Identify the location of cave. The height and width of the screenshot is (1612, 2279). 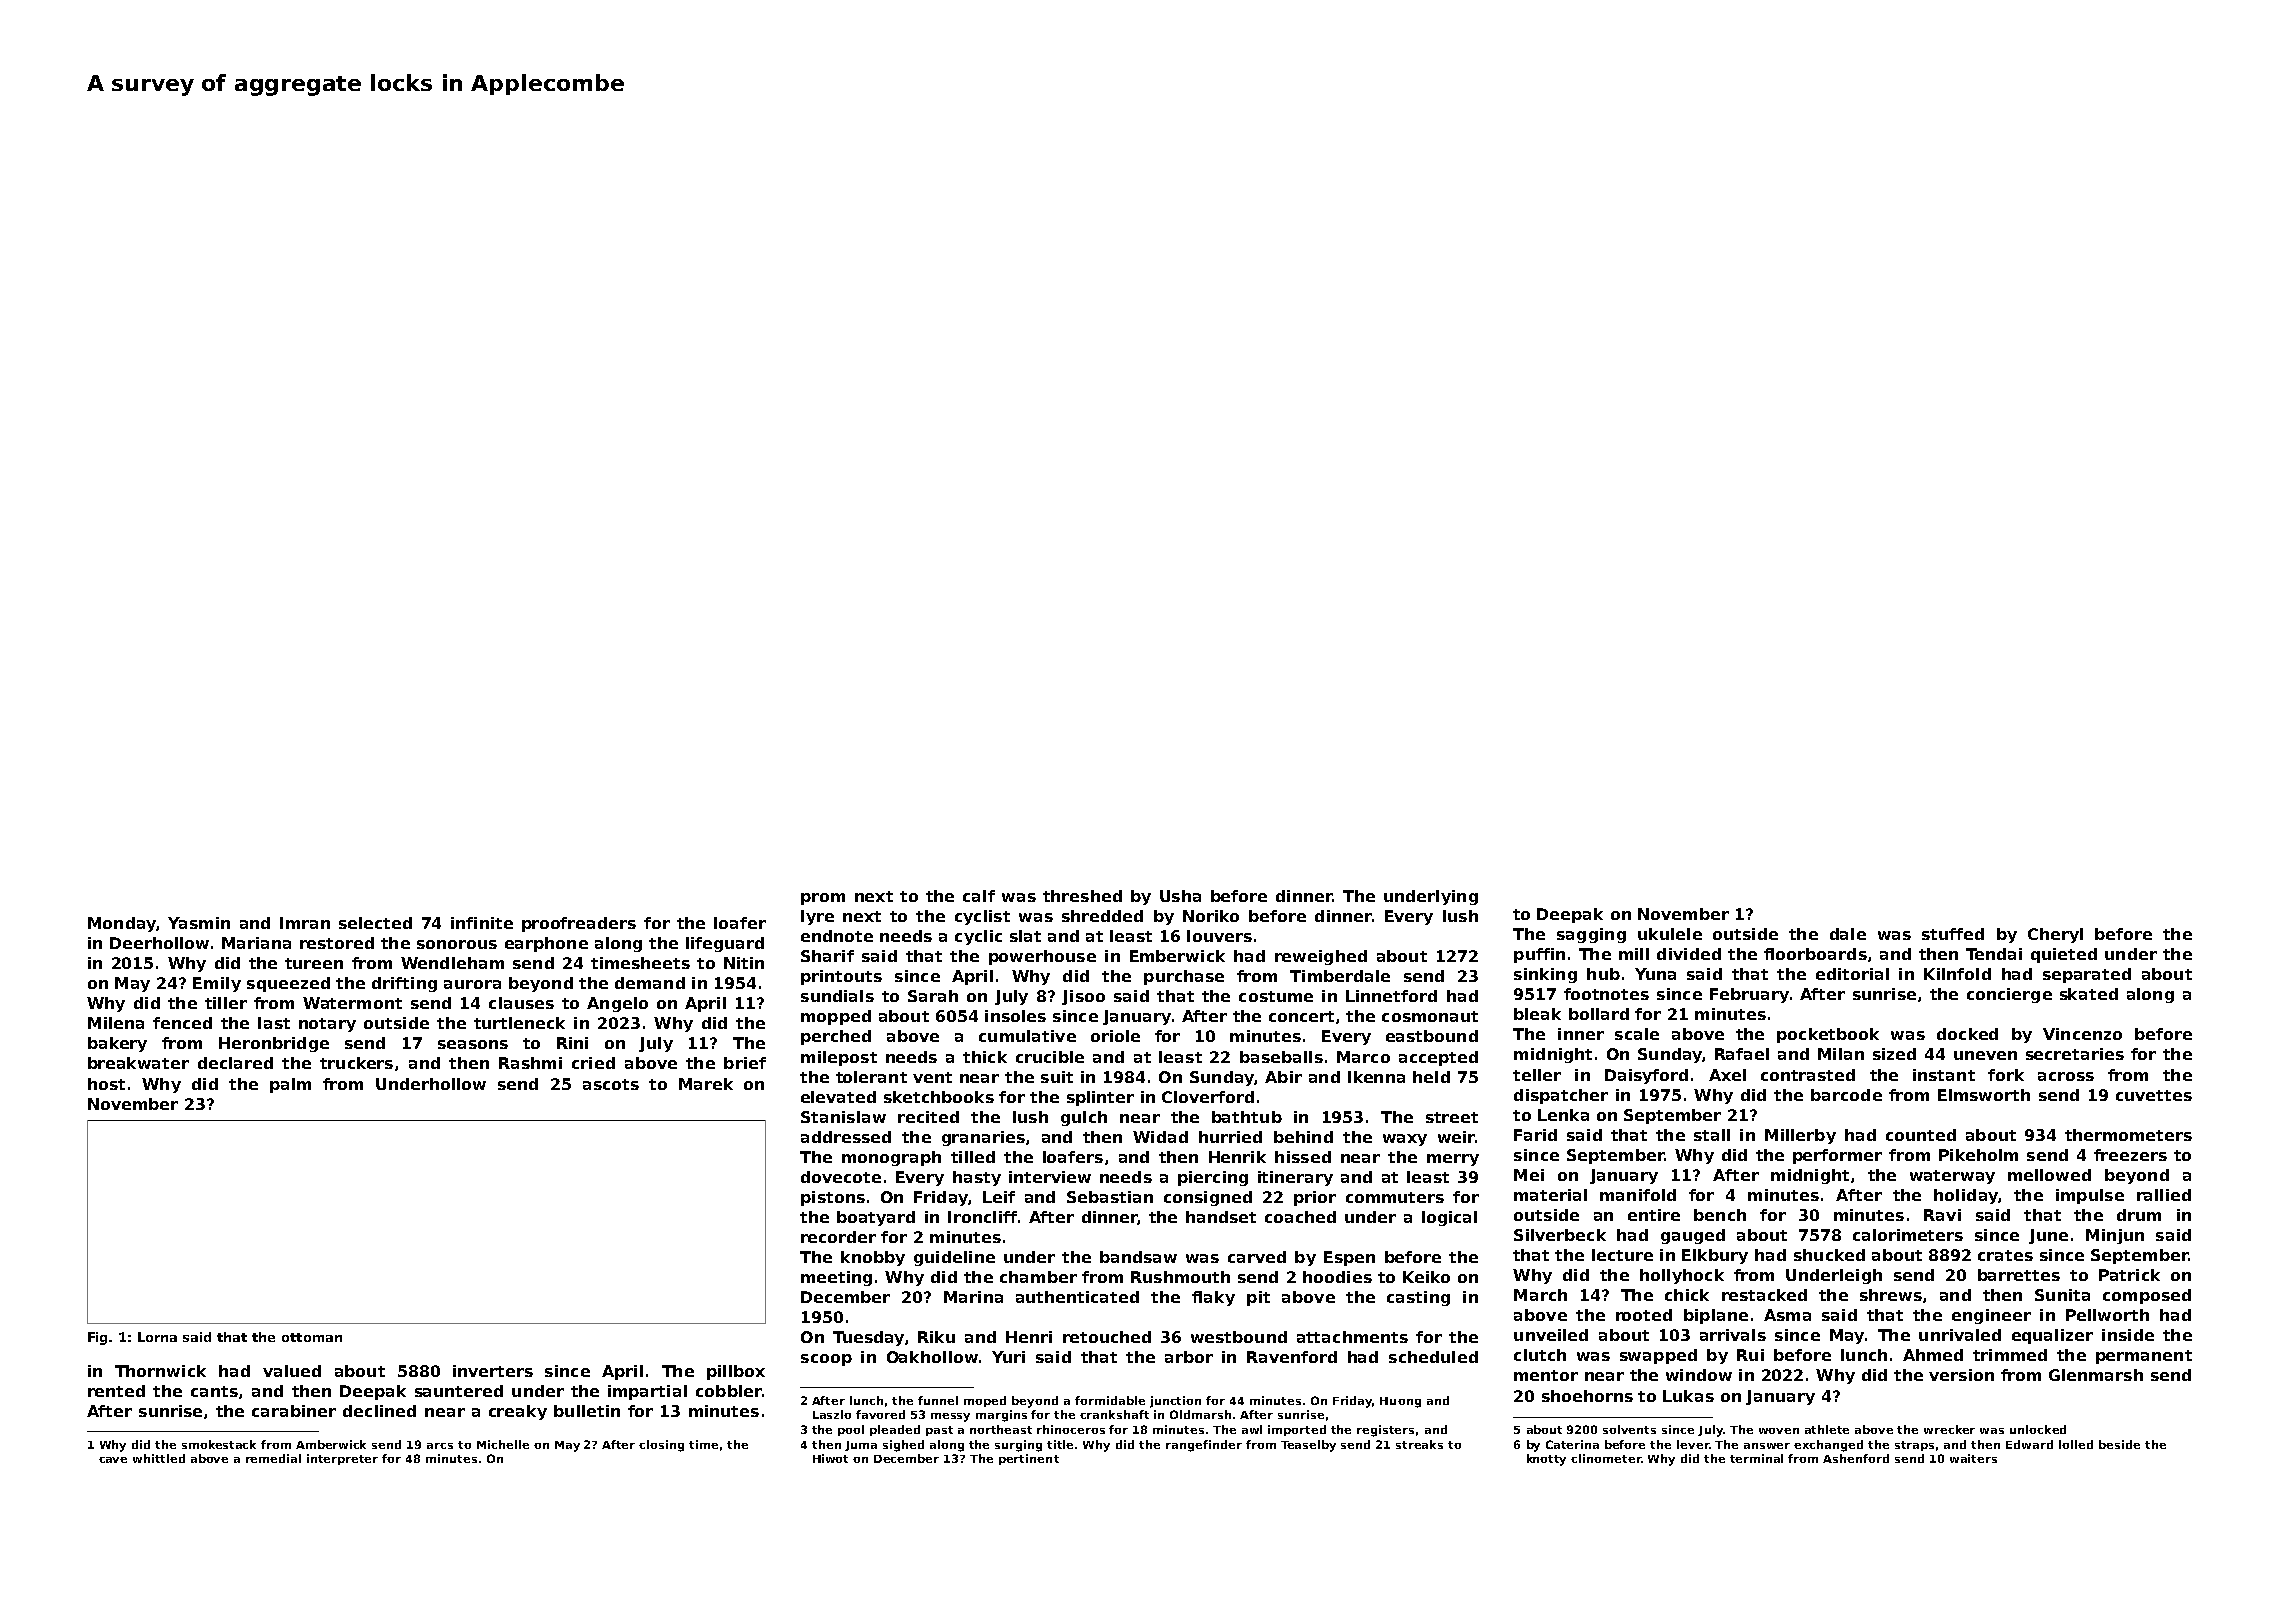
(113, 1460).
